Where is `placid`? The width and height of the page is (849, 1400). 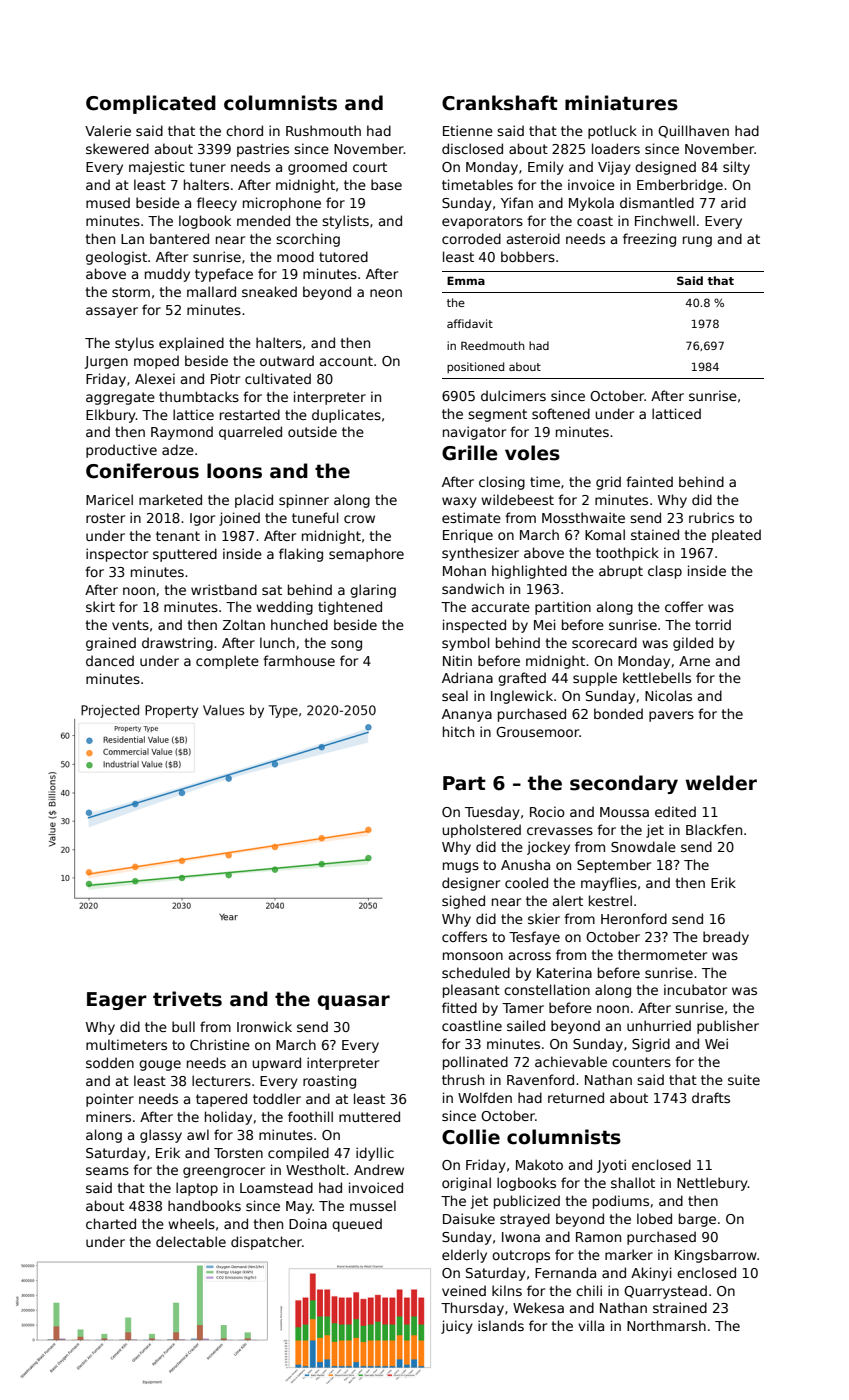
placid is located at coordinates (254, 501).
